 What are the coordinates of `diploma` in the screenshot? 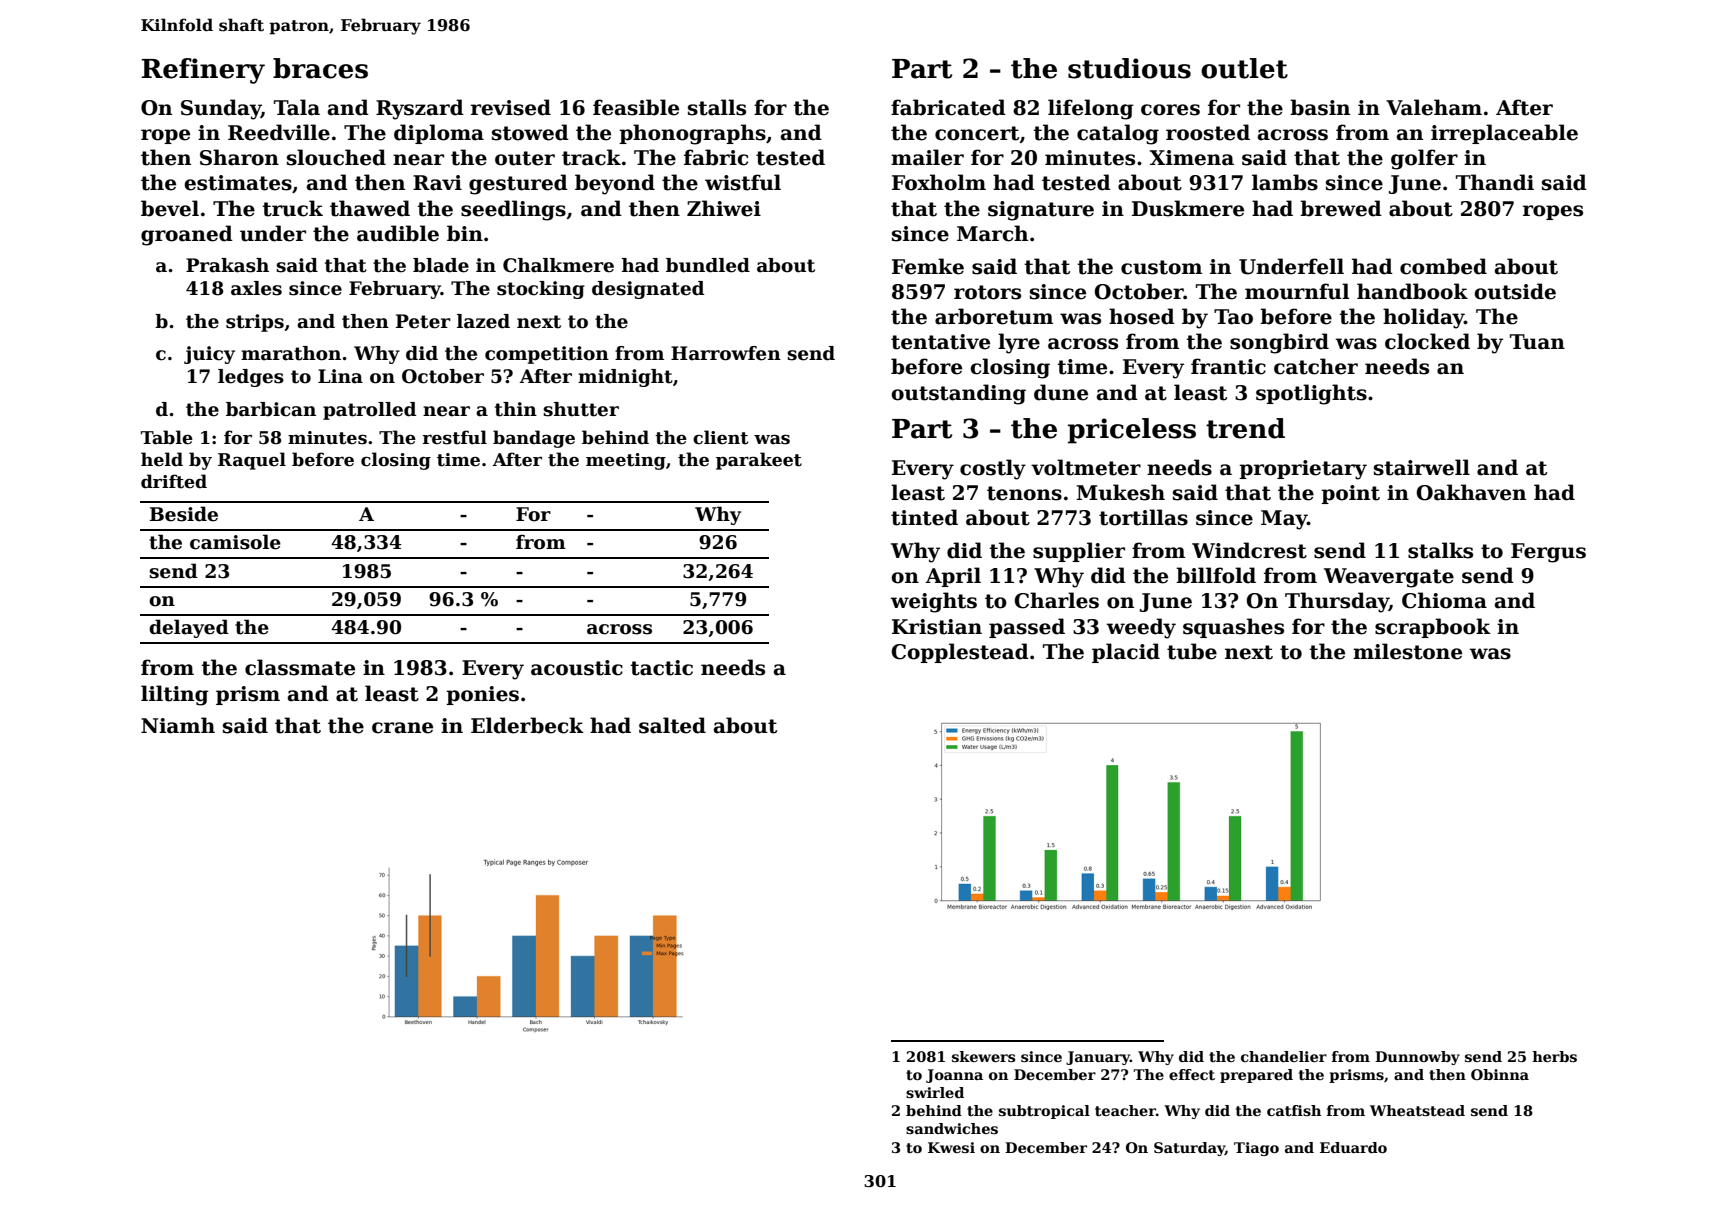 It's located at (439, 134).
